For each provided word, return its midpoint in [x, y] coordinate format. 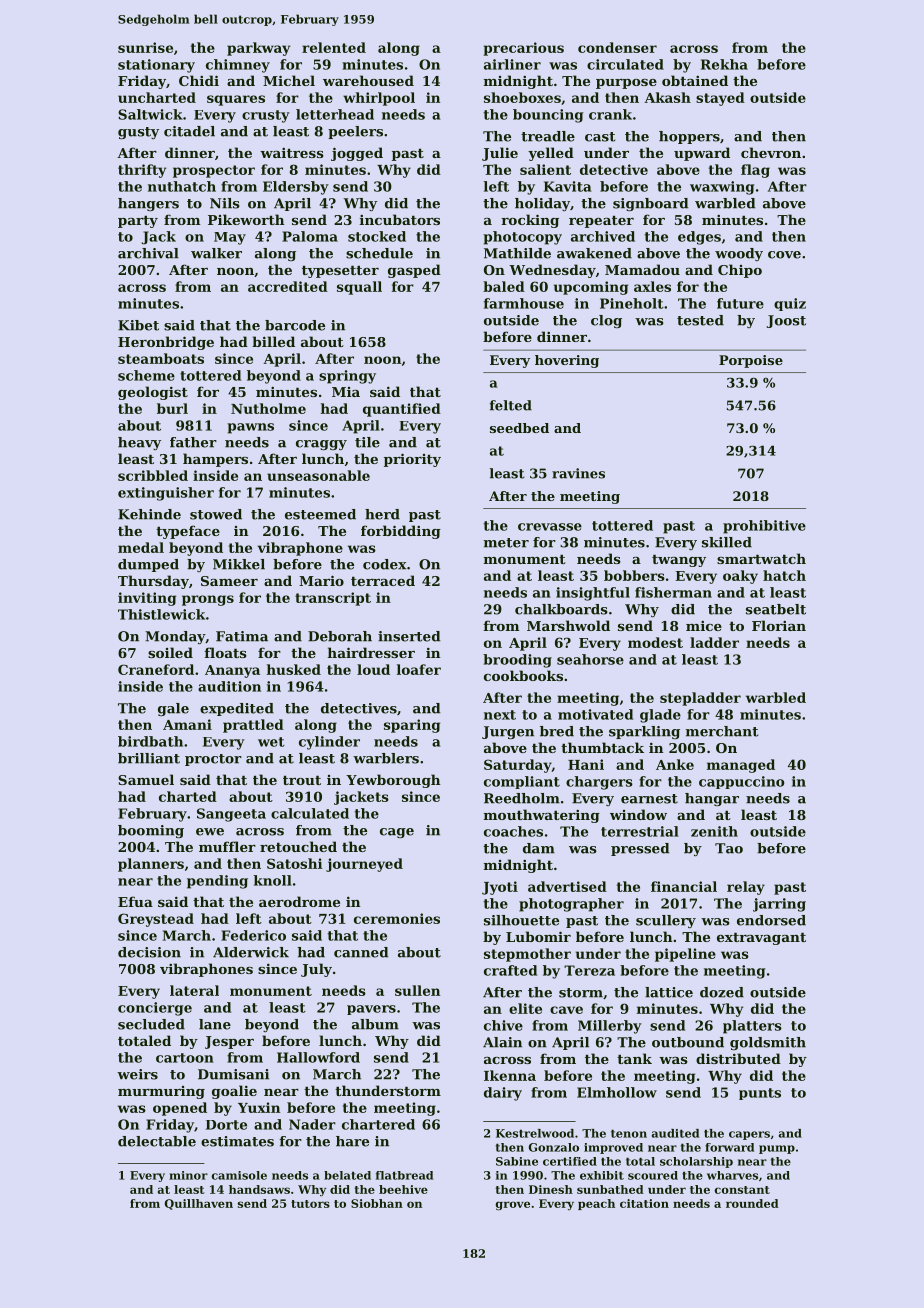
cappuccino [741, 782]
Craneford [156, 669]
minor [188, 1175]
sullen [417, 990]
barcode [295, 325]
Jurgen [508, 732]
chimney [238, 66]
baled [504, 286]
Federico [253, 935]
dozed [722, 992]
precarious [523, 49]
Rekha [724, 64]
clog [606, 321]
